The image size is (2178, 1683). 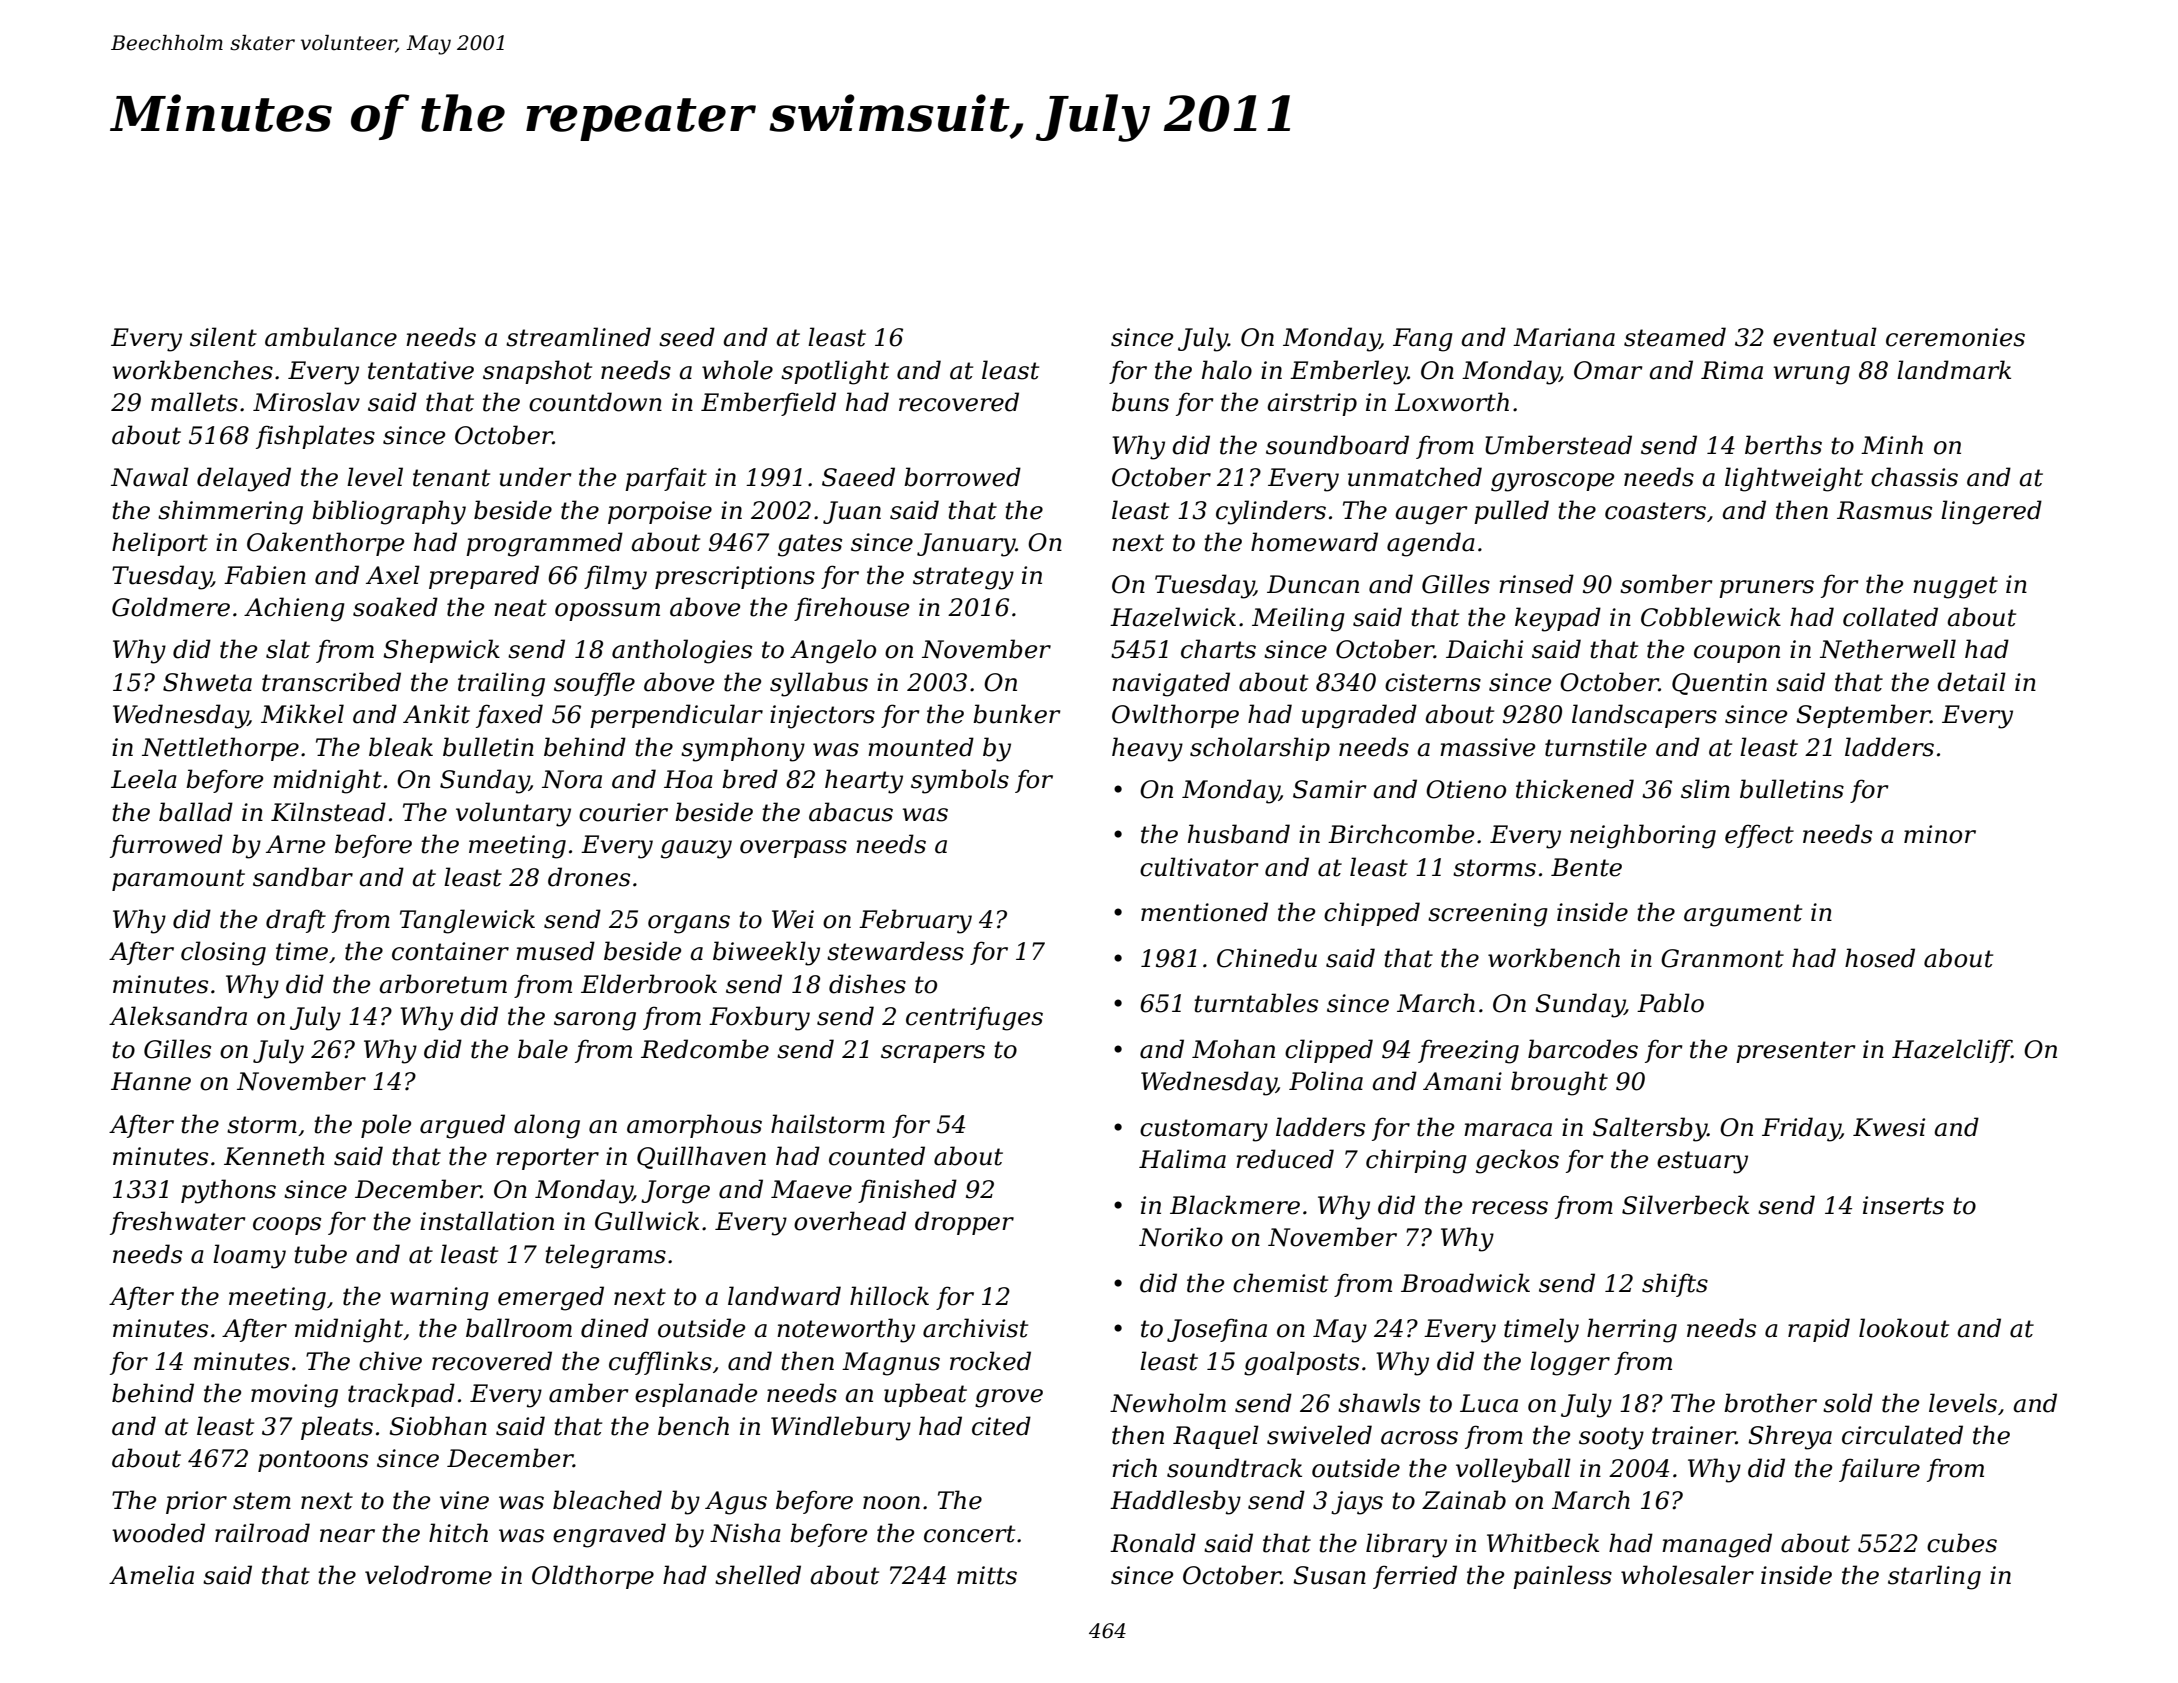 What do you see at coordinates (1650, 1129) in the screenshot?
I see `Saltersby` at bounding box center [1650, 1129].
